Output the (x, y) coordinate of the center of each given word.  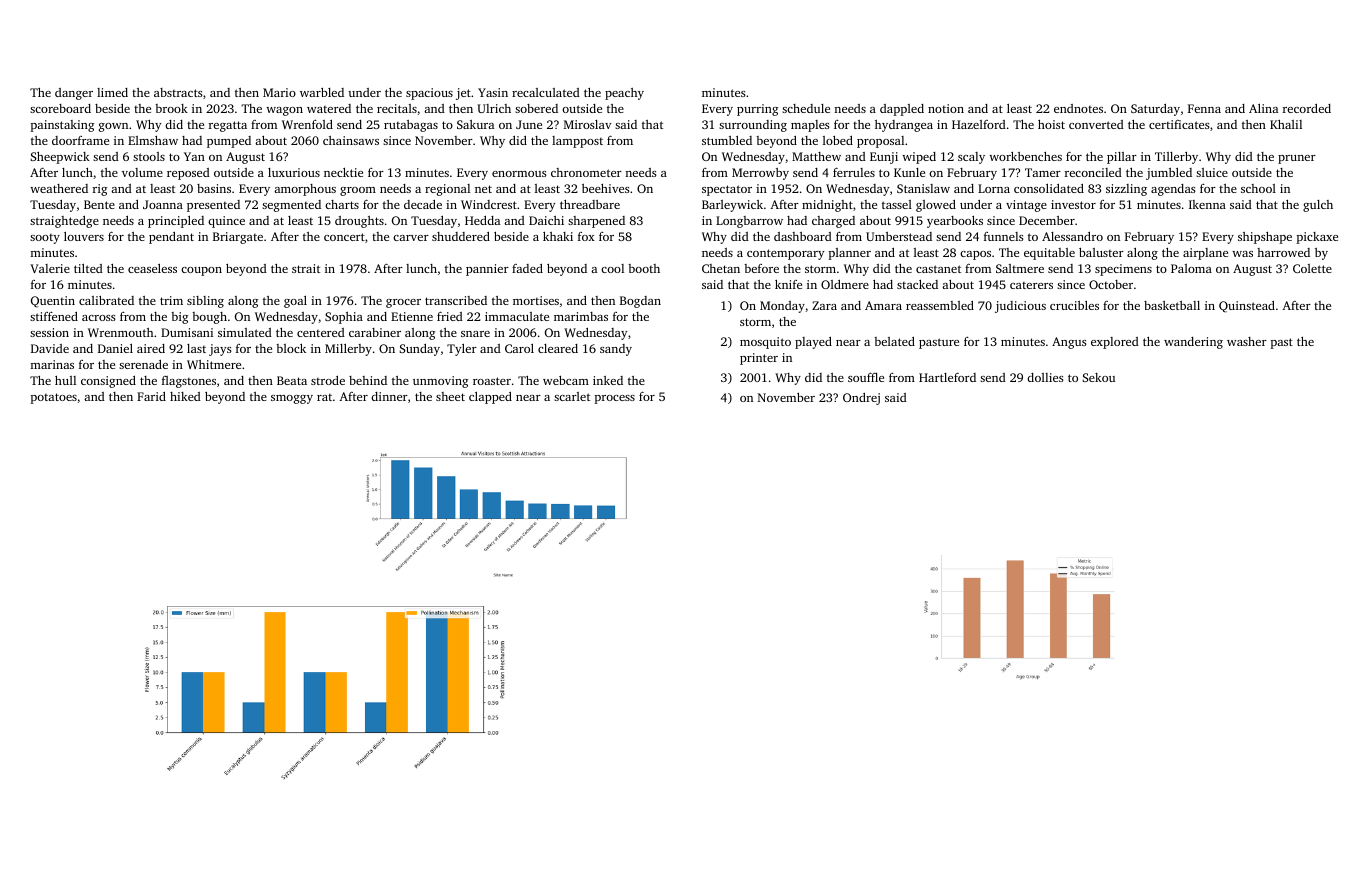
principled (176, 222)
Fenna (1204, 108)
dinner (389, 396)
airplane (1205, 254)
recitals (397, 108)
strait (306, 268)
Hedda (482, 220)
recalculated (546, 92)
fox (586, 236)
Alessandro (1072, 236)
